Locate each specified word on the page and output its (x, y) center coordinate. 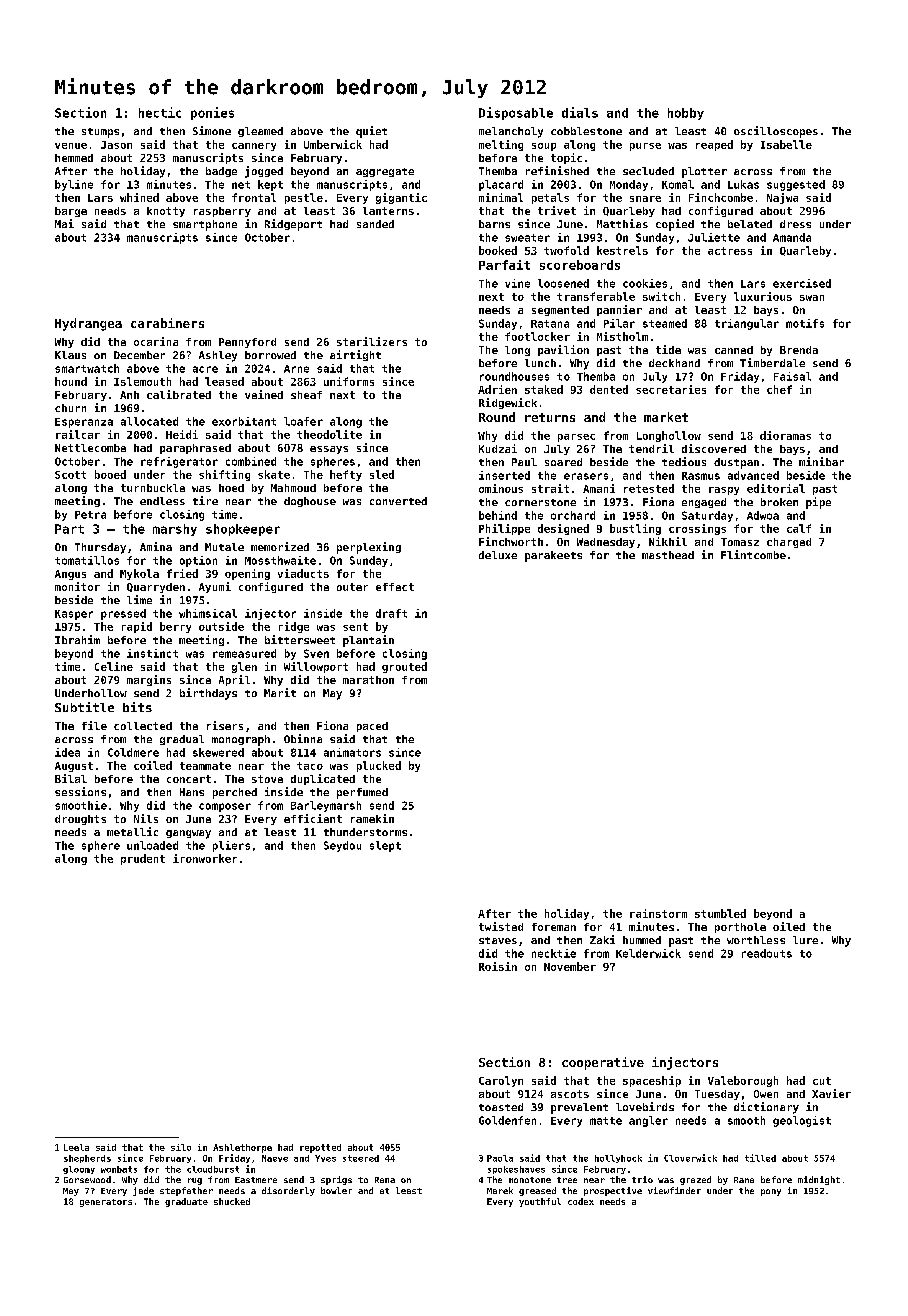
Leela (76, 1147)
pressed (123, 614)
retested (649, 488)
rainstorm (658, 913)
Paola (500, 1158)
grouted (404, 667)
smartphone (205, 225)
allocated (149, 421)
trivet (557, 210)
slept (385, 846)
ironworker (205, 858)
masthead (668, 555)
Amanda (792, 237)
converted (398, 501)
